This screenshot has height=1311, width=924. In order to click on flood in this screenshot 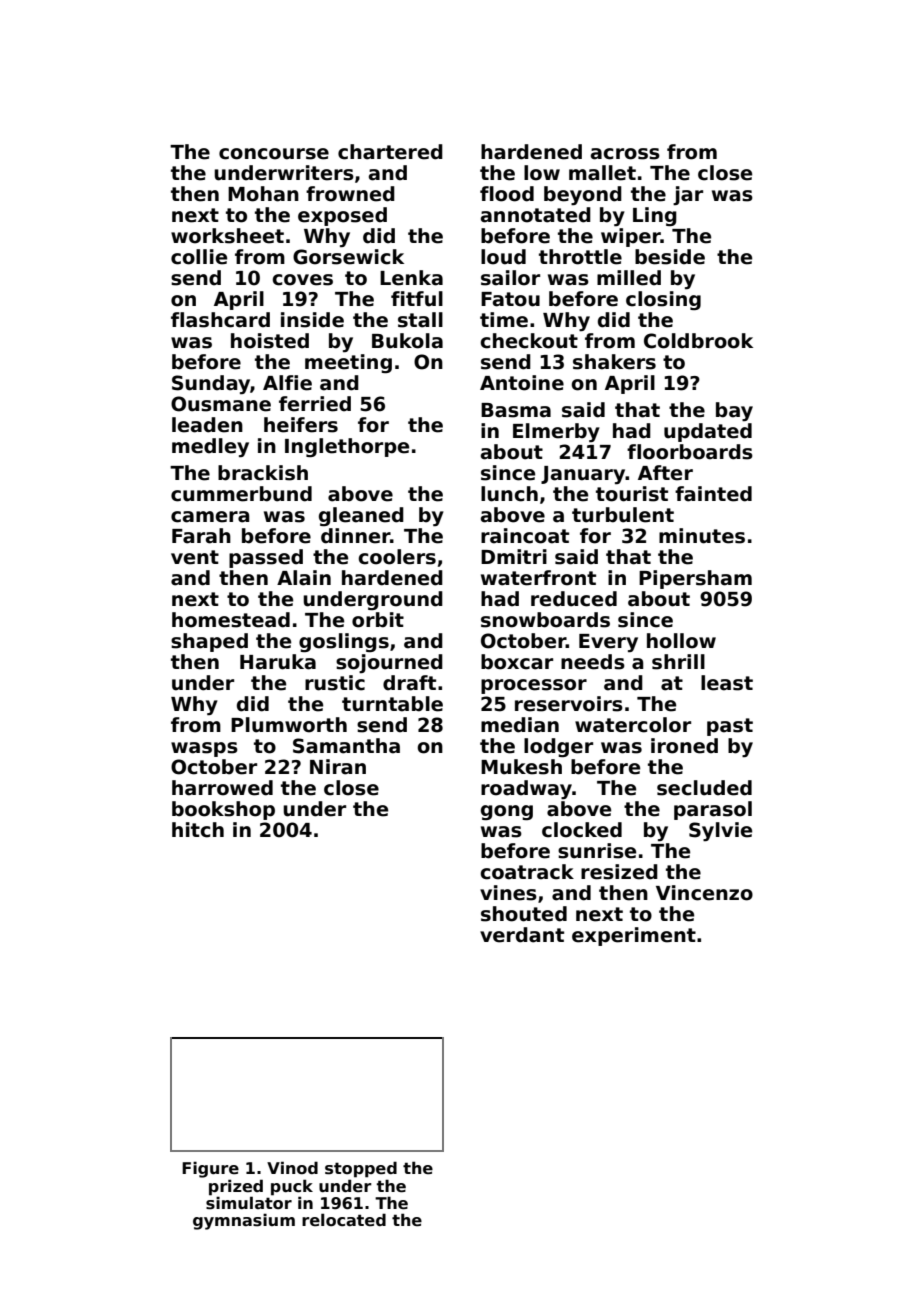, I will do `click(507, 194)`.
